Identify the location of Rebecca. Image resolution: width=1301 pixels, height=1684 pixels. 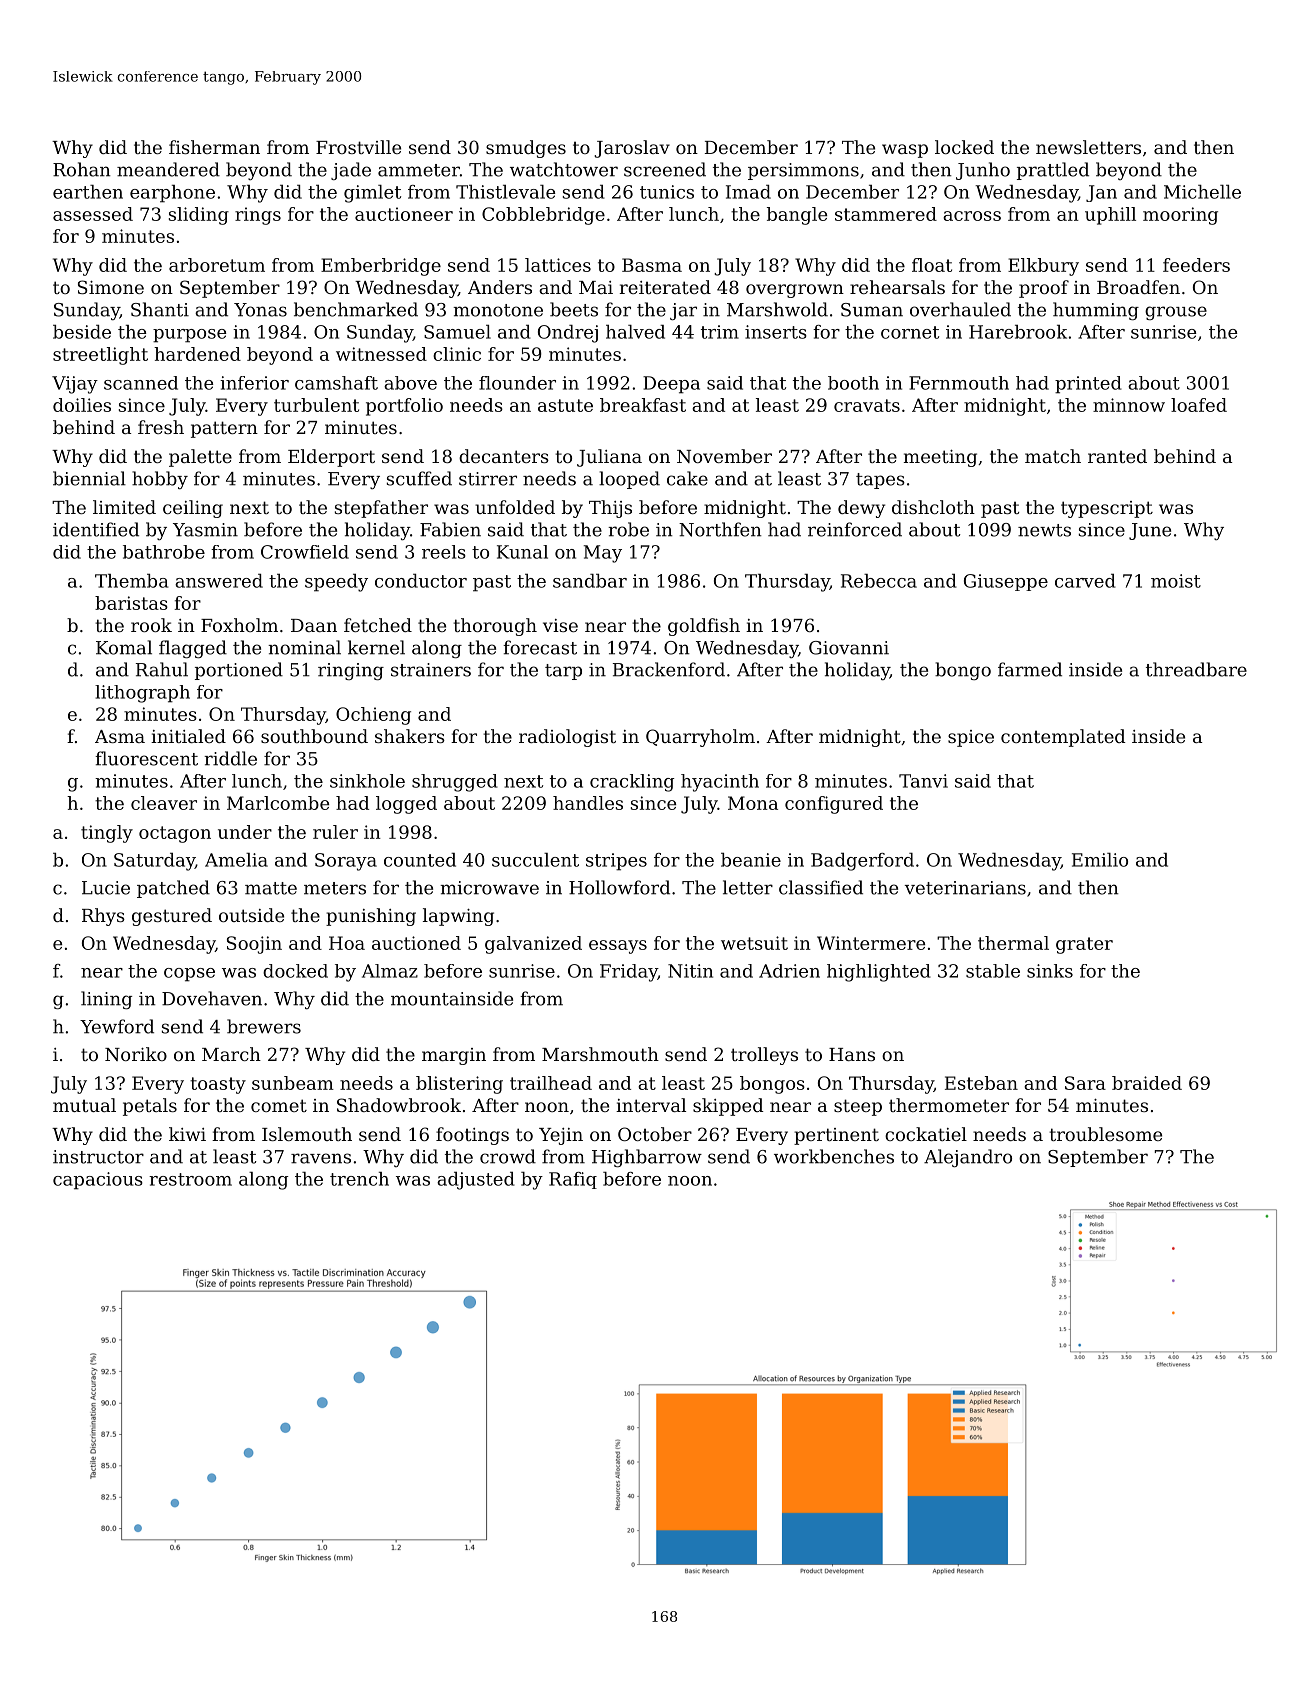
(879, 581).
